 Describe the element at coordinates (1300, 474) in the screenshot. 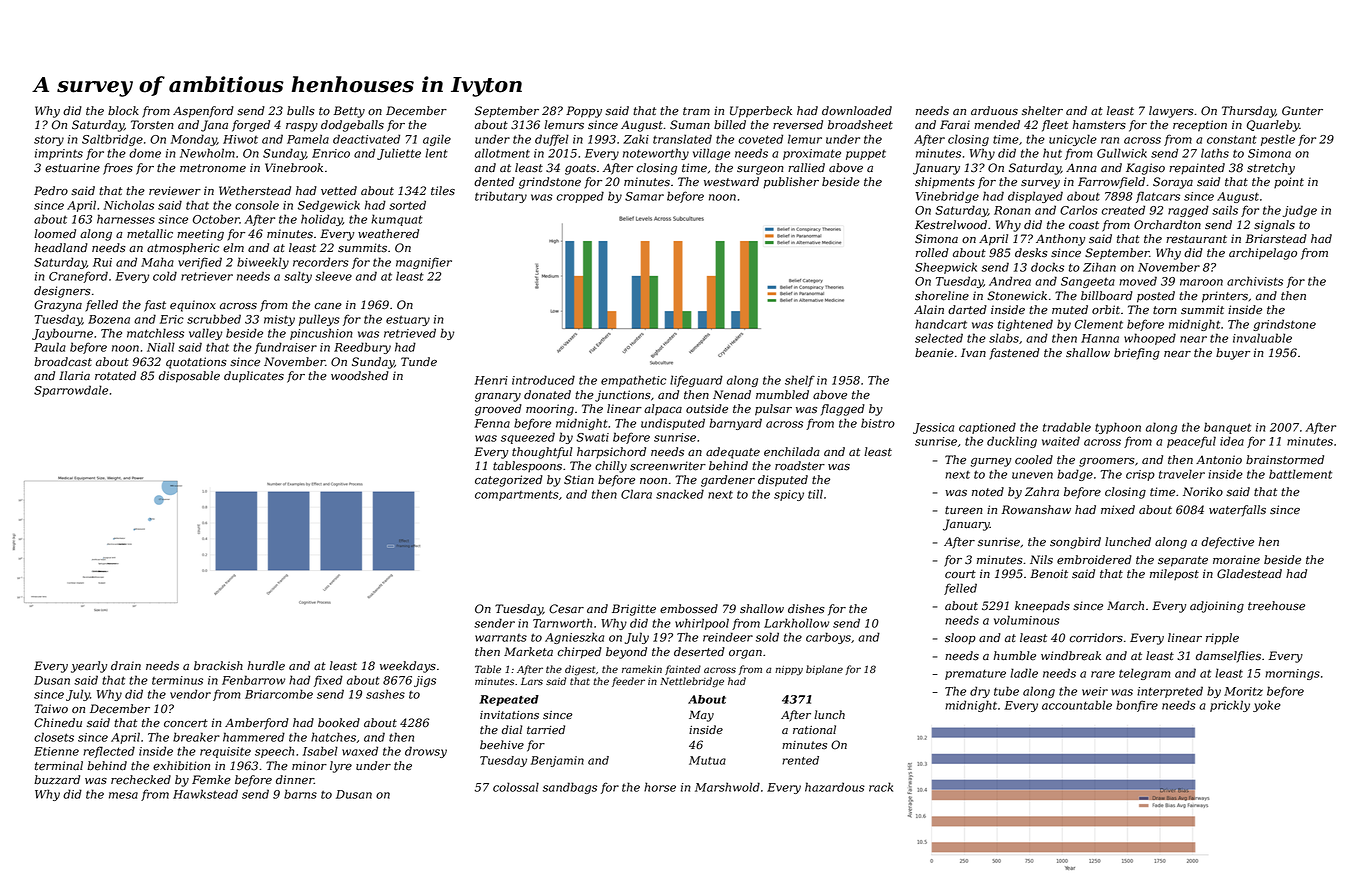

I see `battlement` at that location.
